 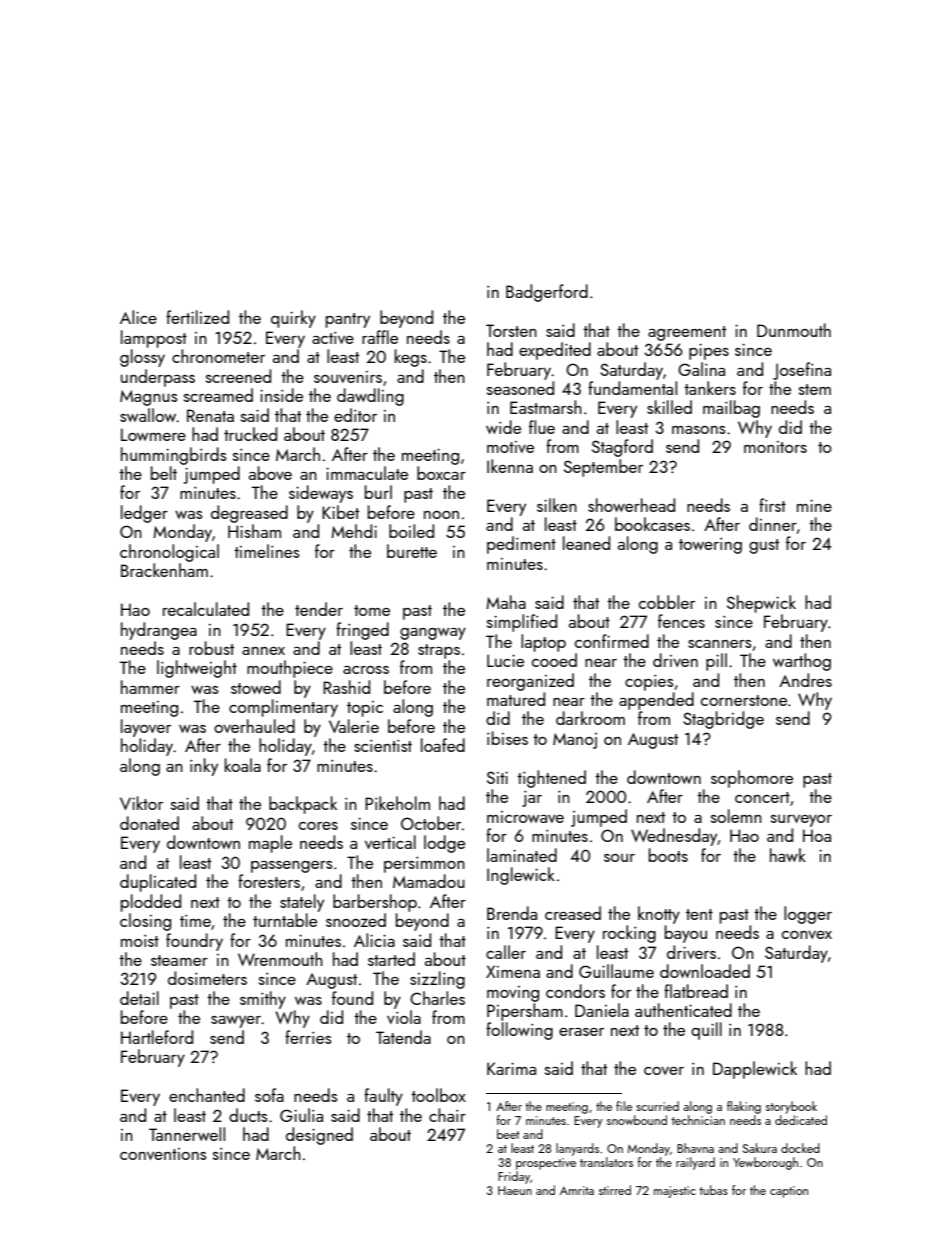 I want to click on Tatenda, so click(x=403, y=1037).
